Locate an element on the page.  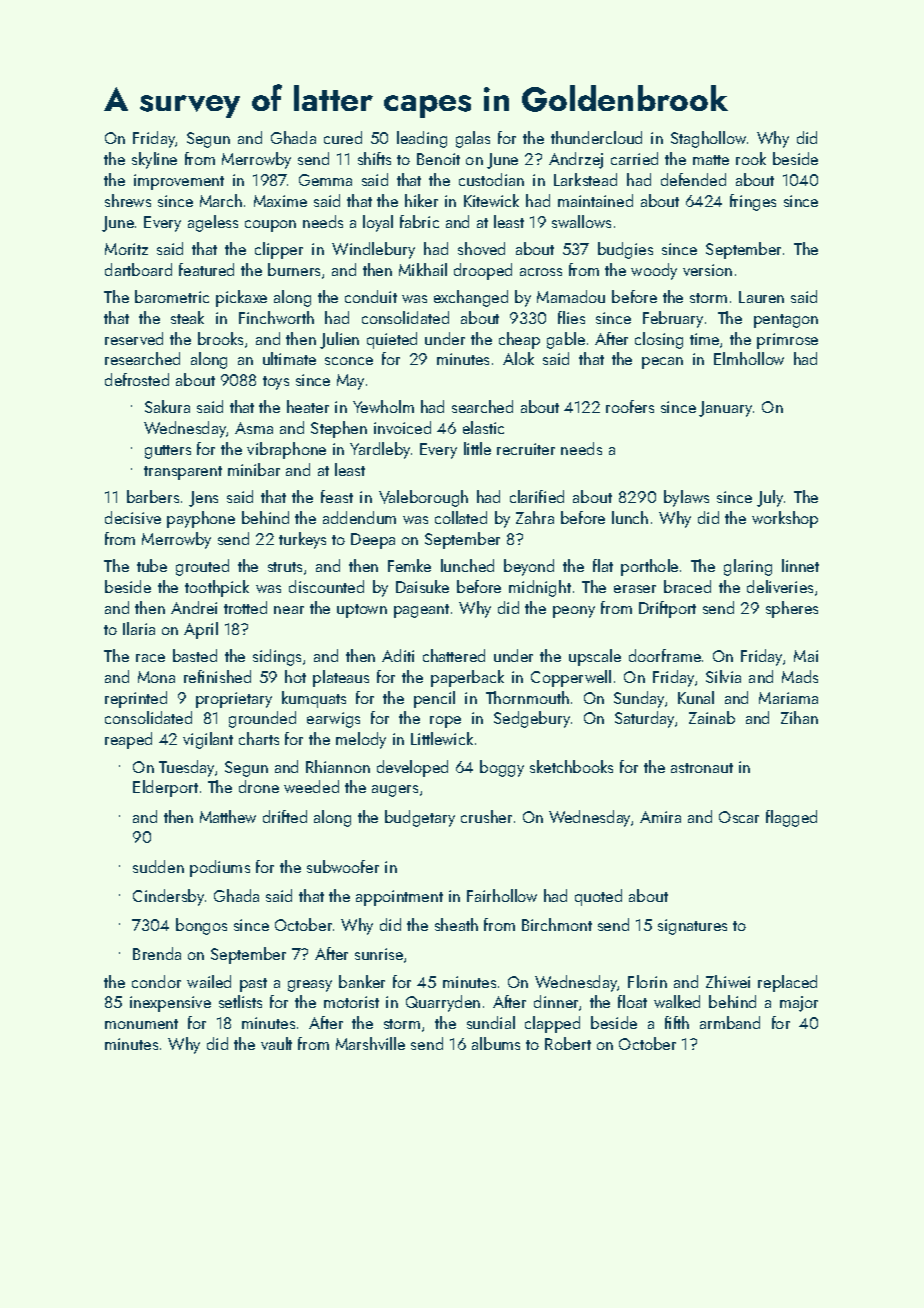
matte is located at coordinates (711, 160).
